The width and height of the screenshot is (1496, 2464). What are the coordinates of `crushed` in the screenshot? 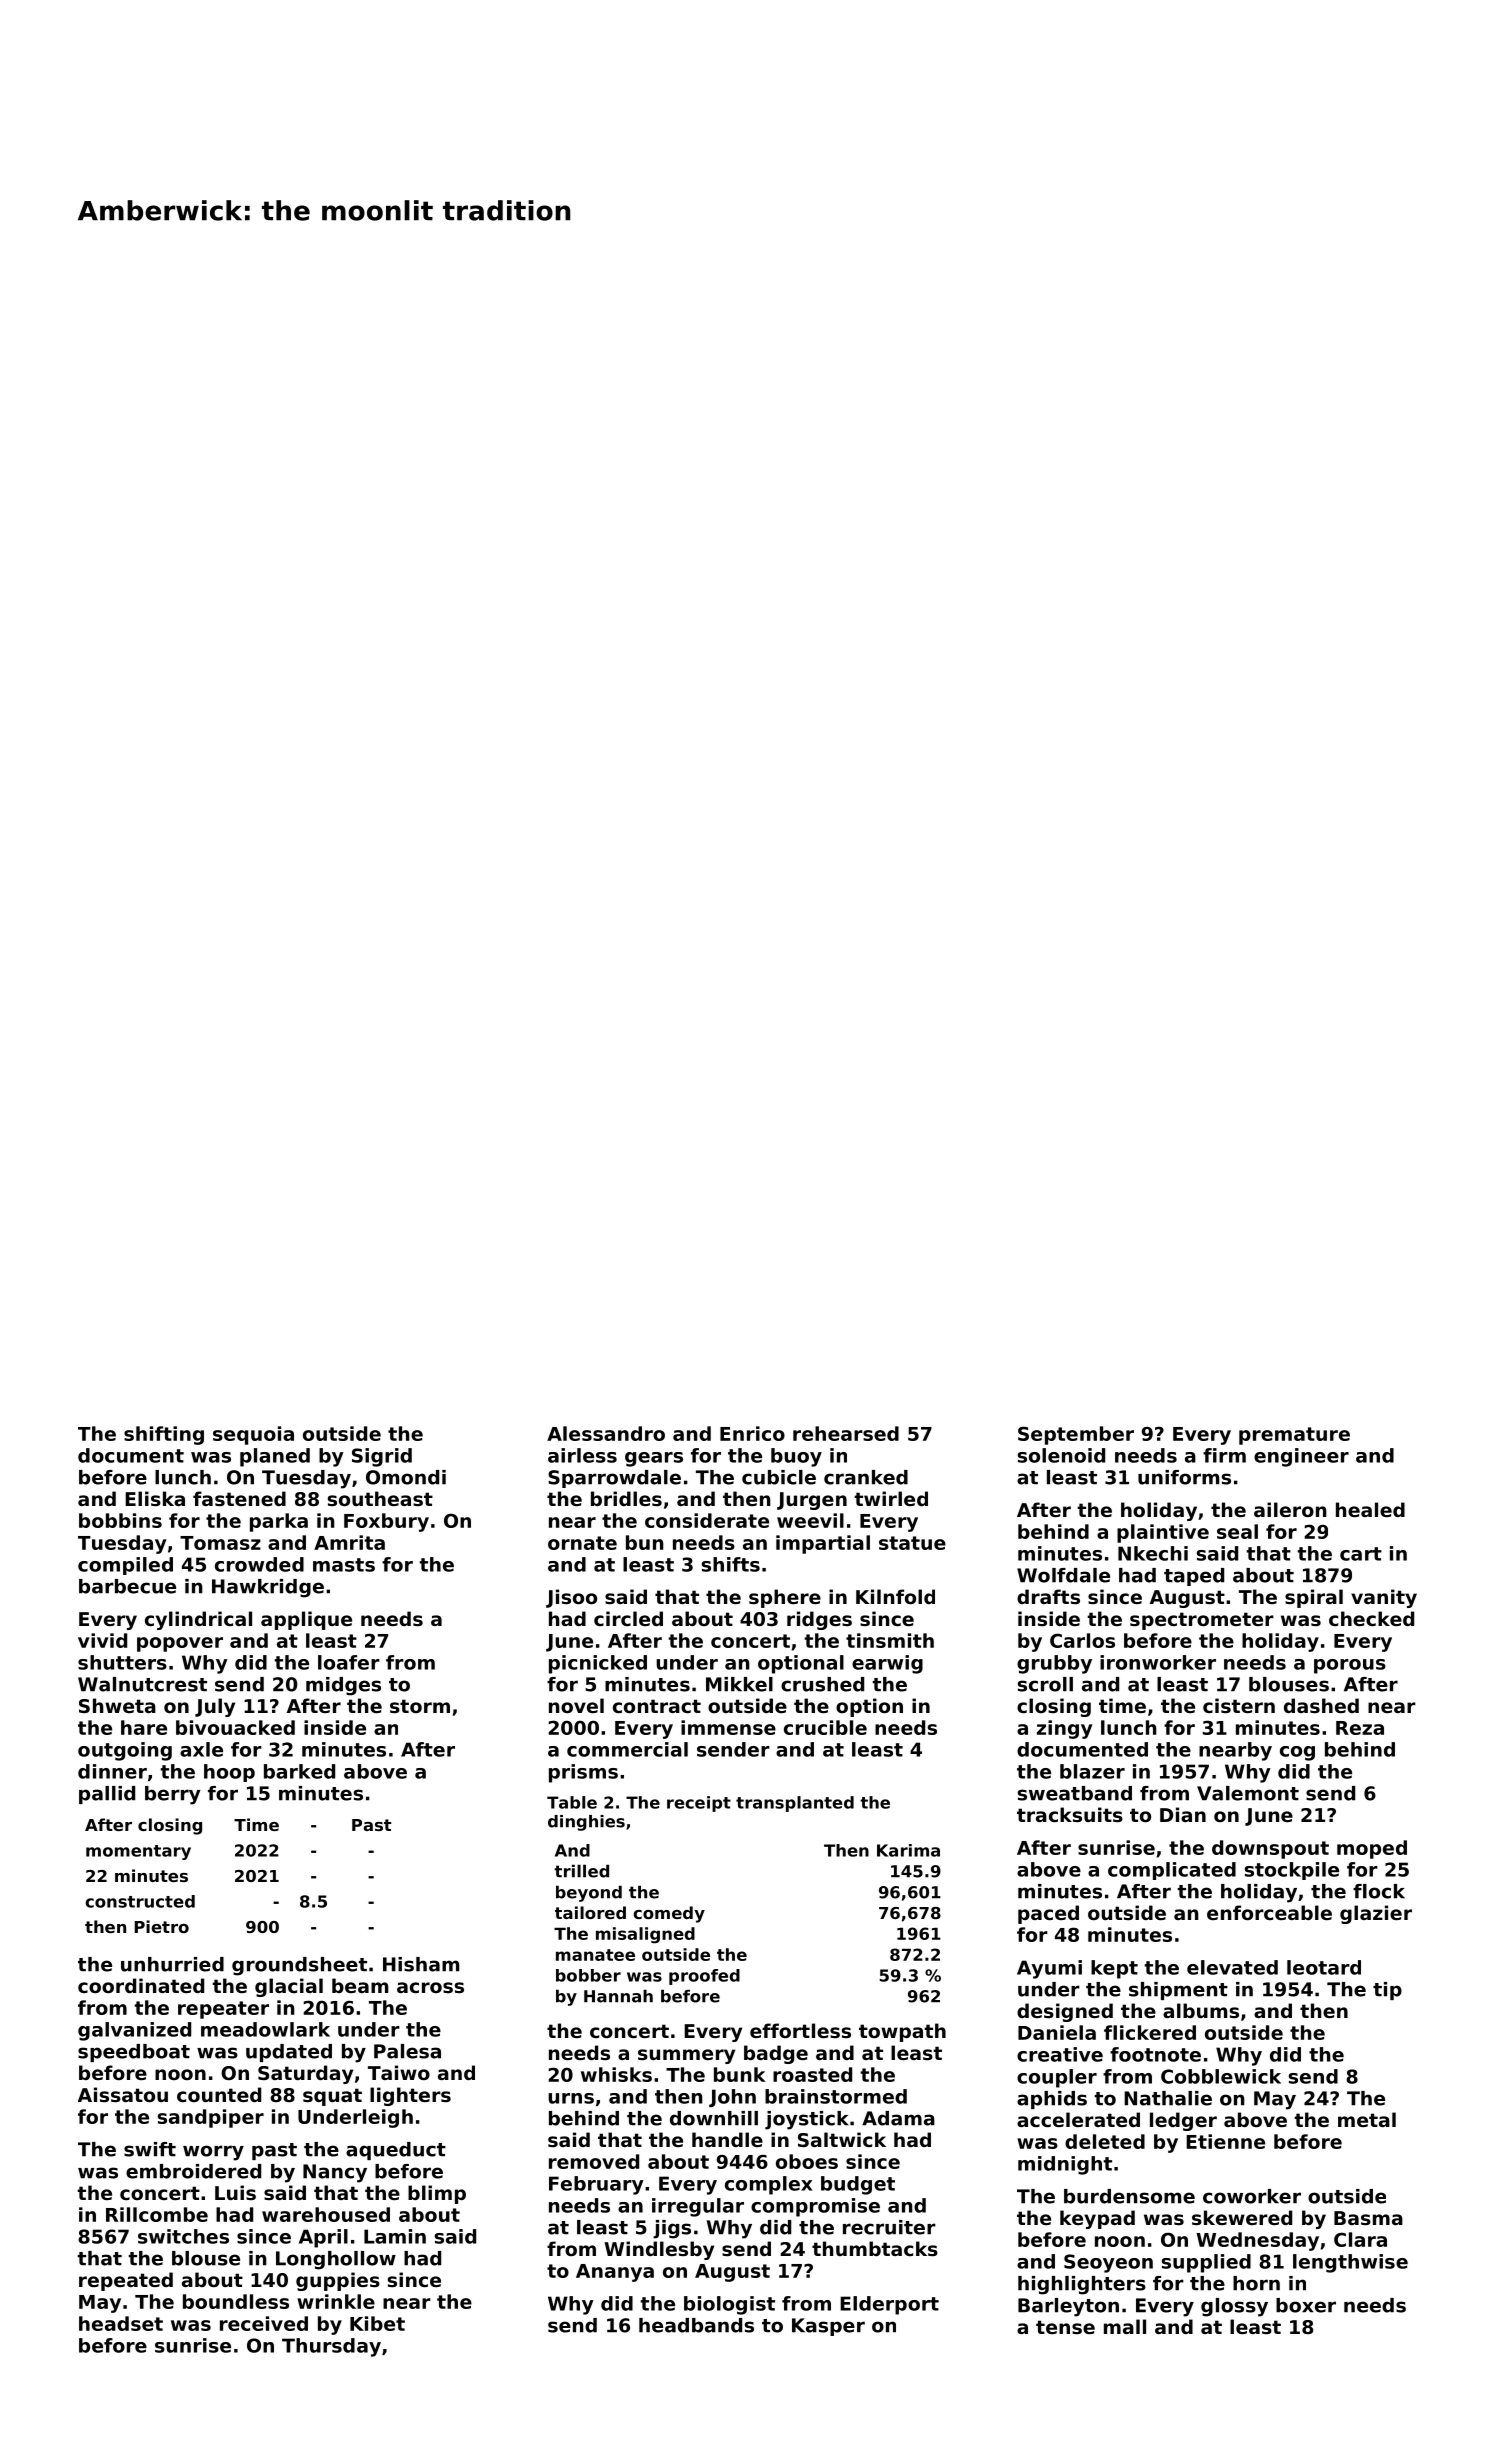 It's located at (822, 1684).
